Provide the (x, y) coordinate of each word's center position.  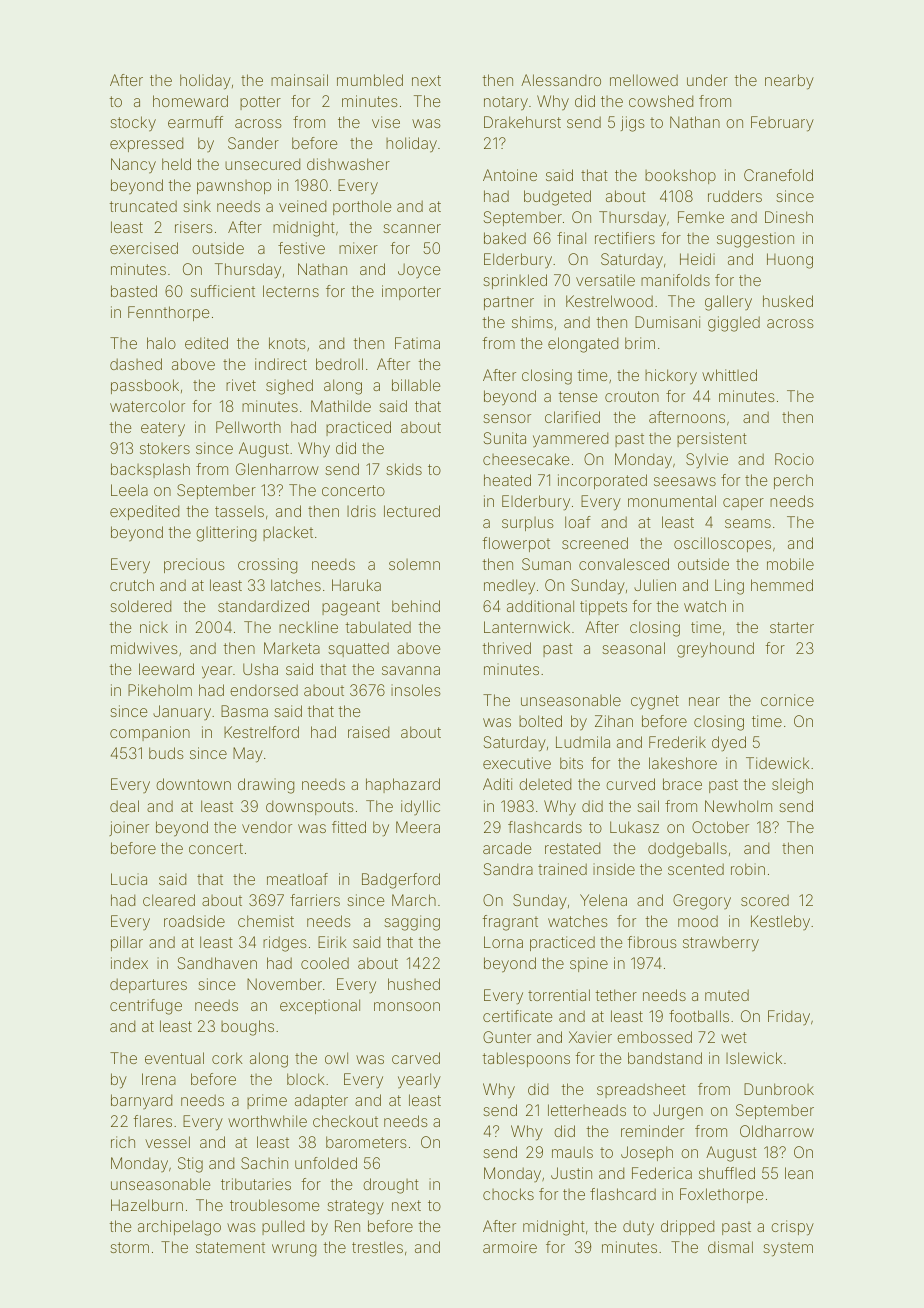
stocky (133, 124)
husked (788, 301)
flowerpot (516, 544)
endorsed (264, 690)
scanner (412, 228)
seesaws (685, 481)
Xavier (590, 1037)
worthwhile (267, 1121)
